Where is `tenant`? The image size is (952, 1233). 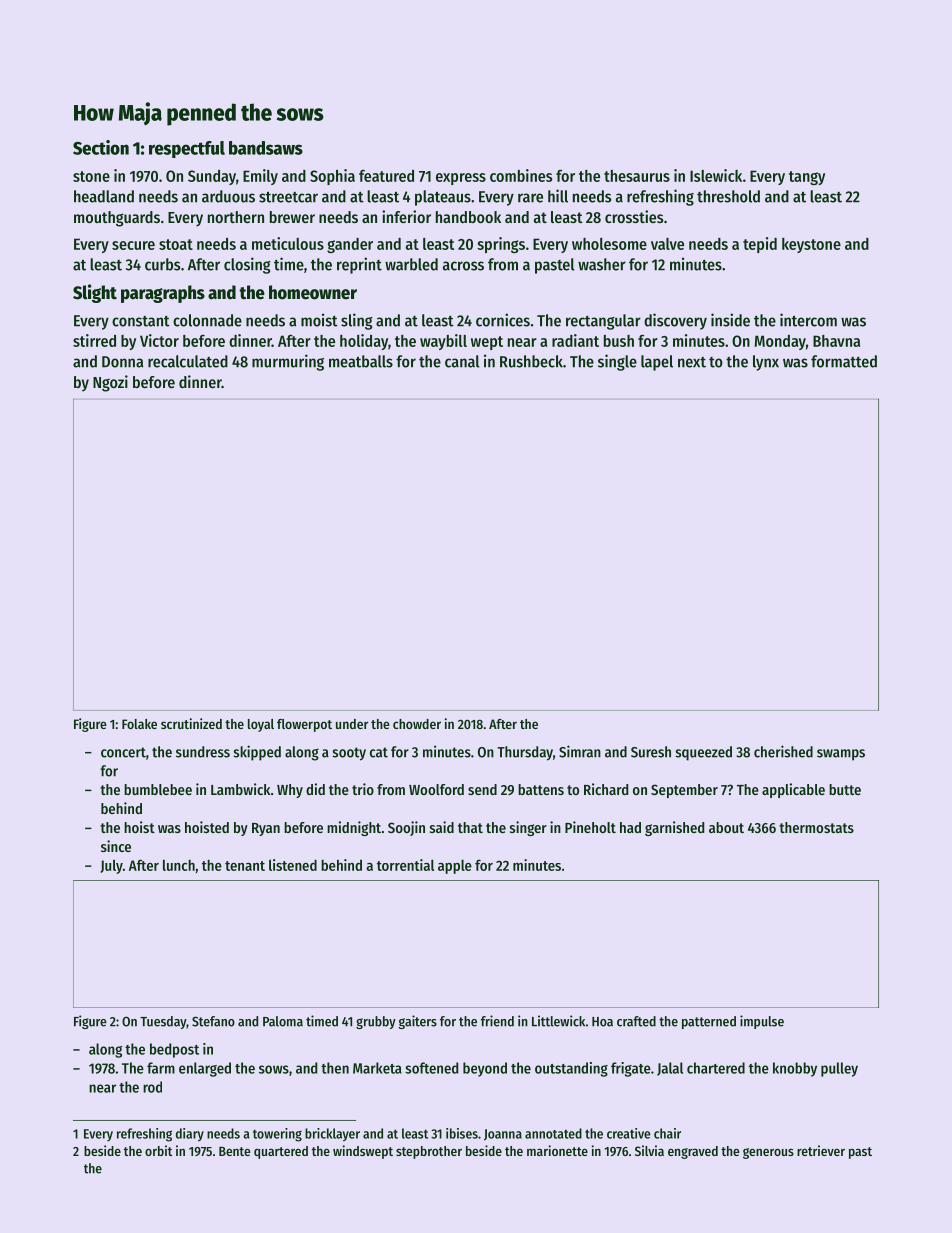
tenant is located at coordinates (245, 866).
